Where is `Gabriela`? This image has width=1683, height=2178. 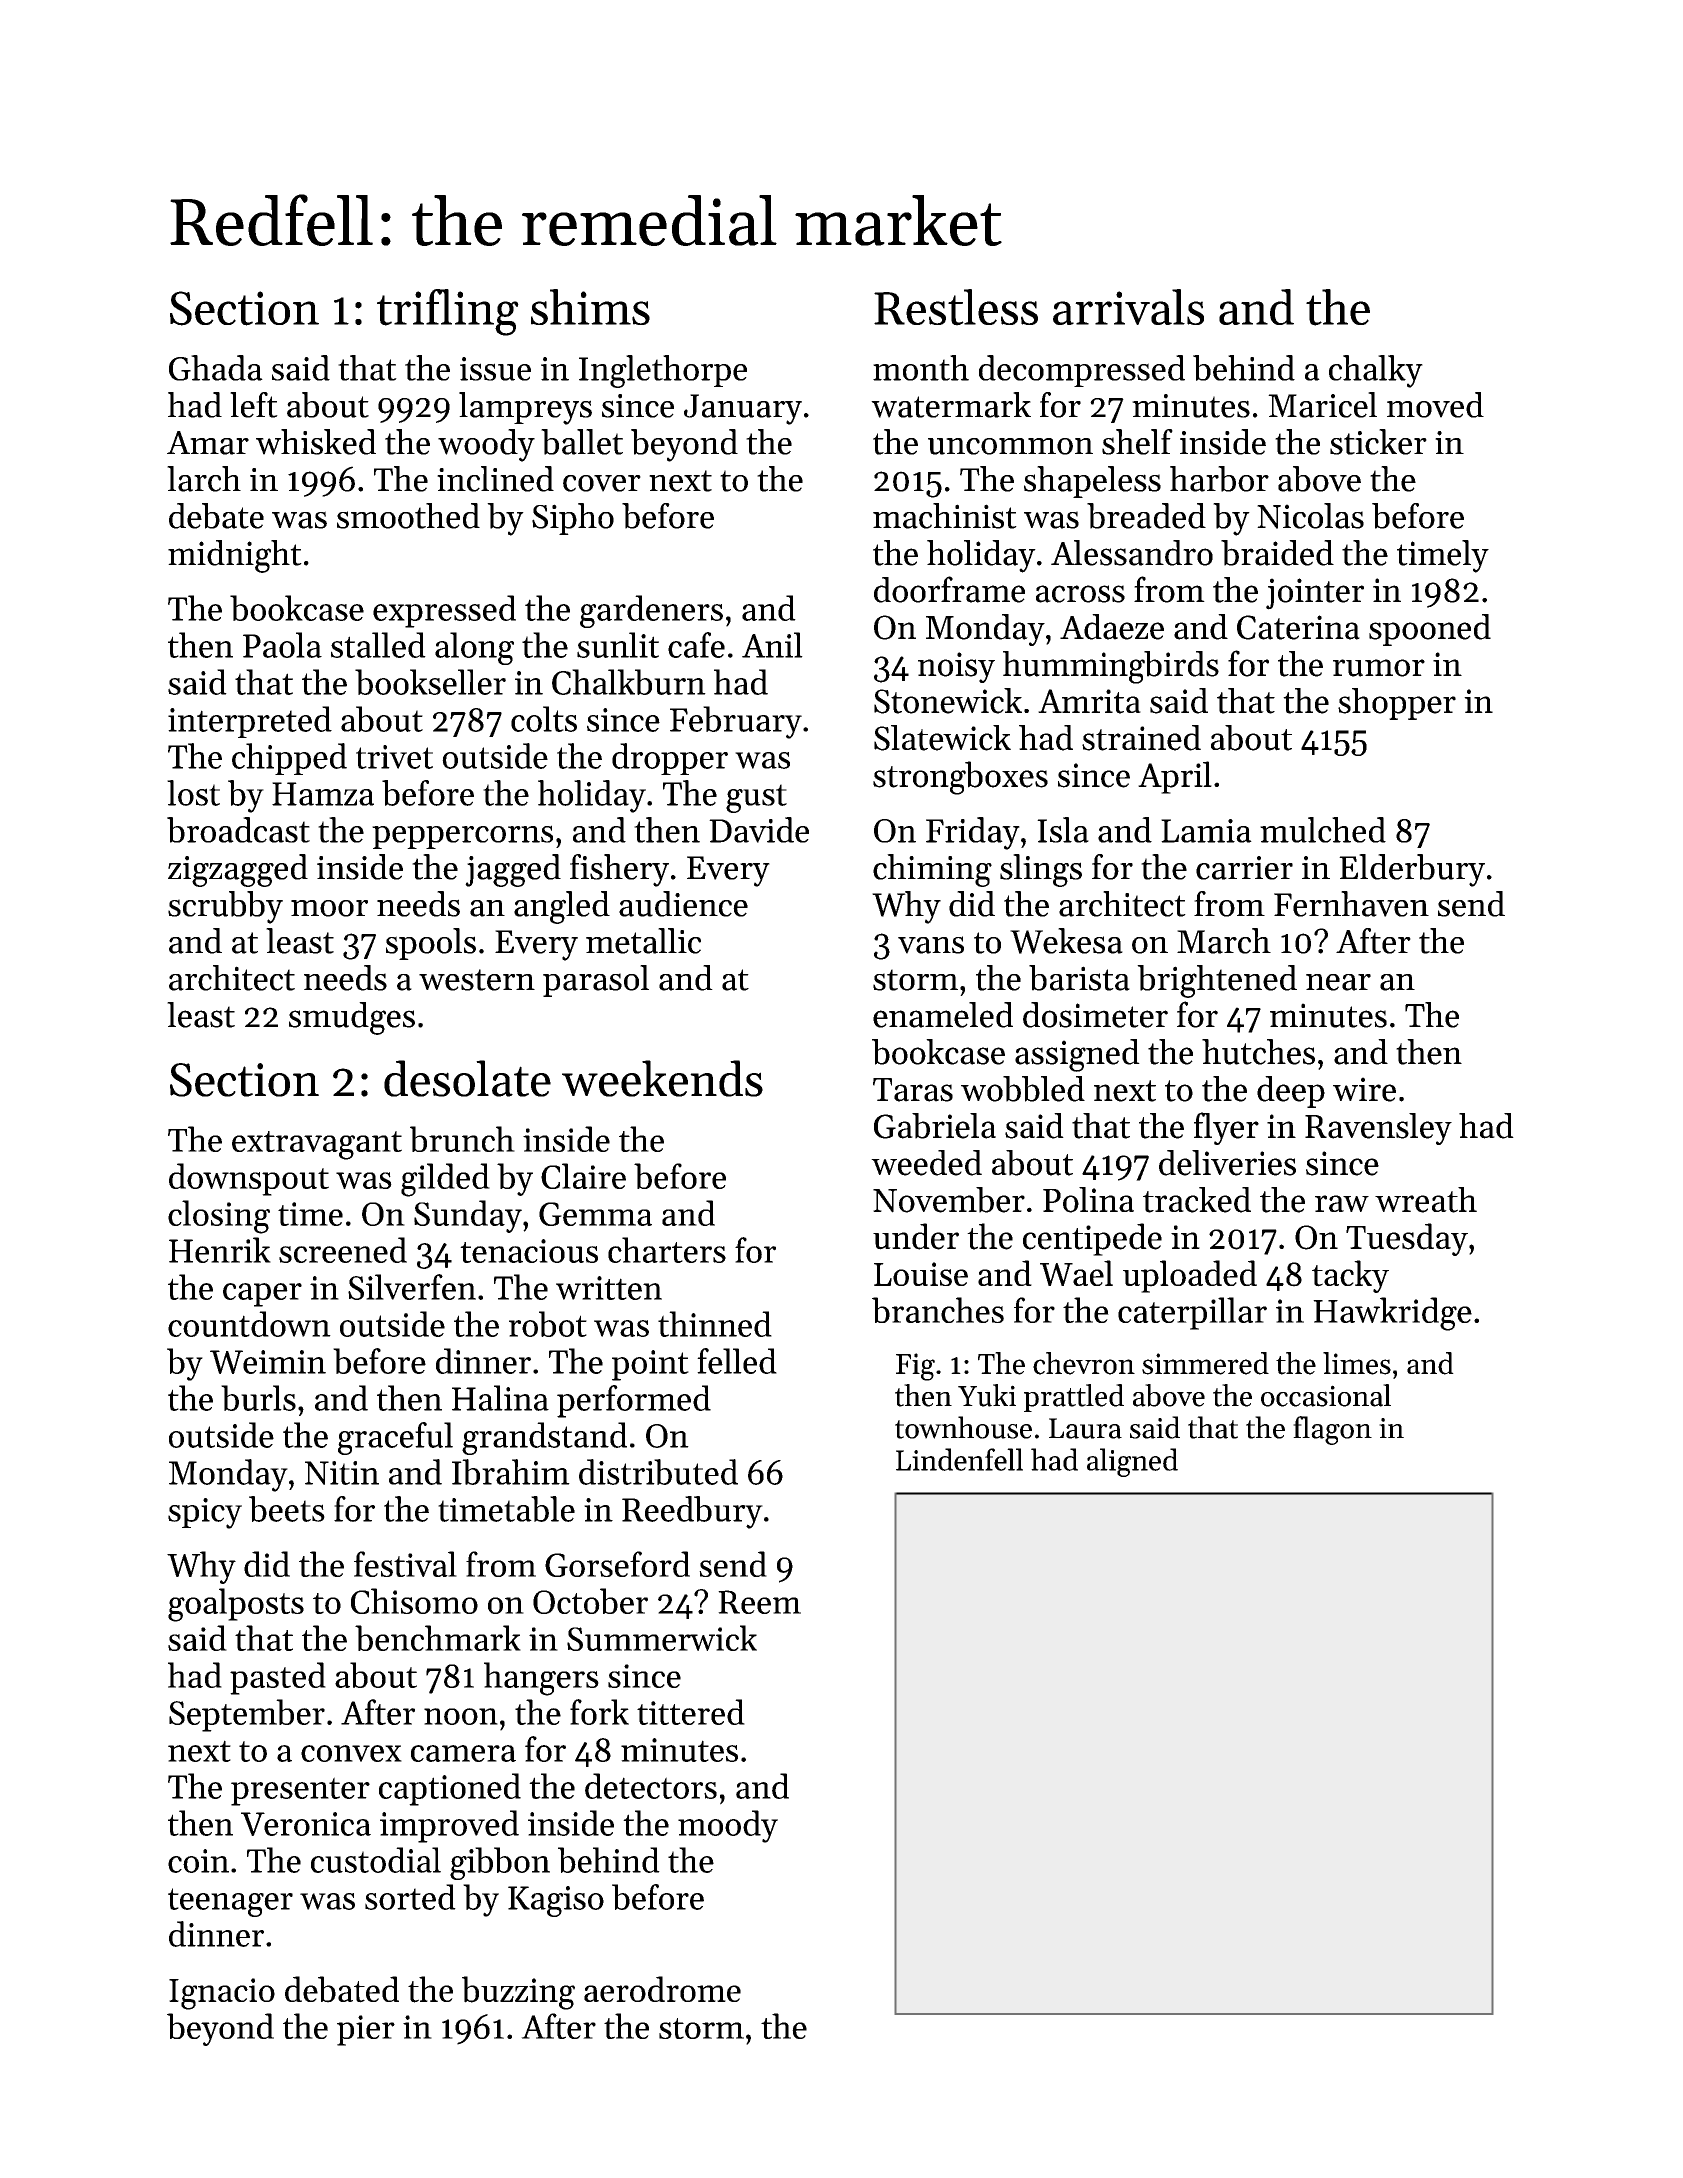 Gabriela is located at coordinates (935, 1126).
